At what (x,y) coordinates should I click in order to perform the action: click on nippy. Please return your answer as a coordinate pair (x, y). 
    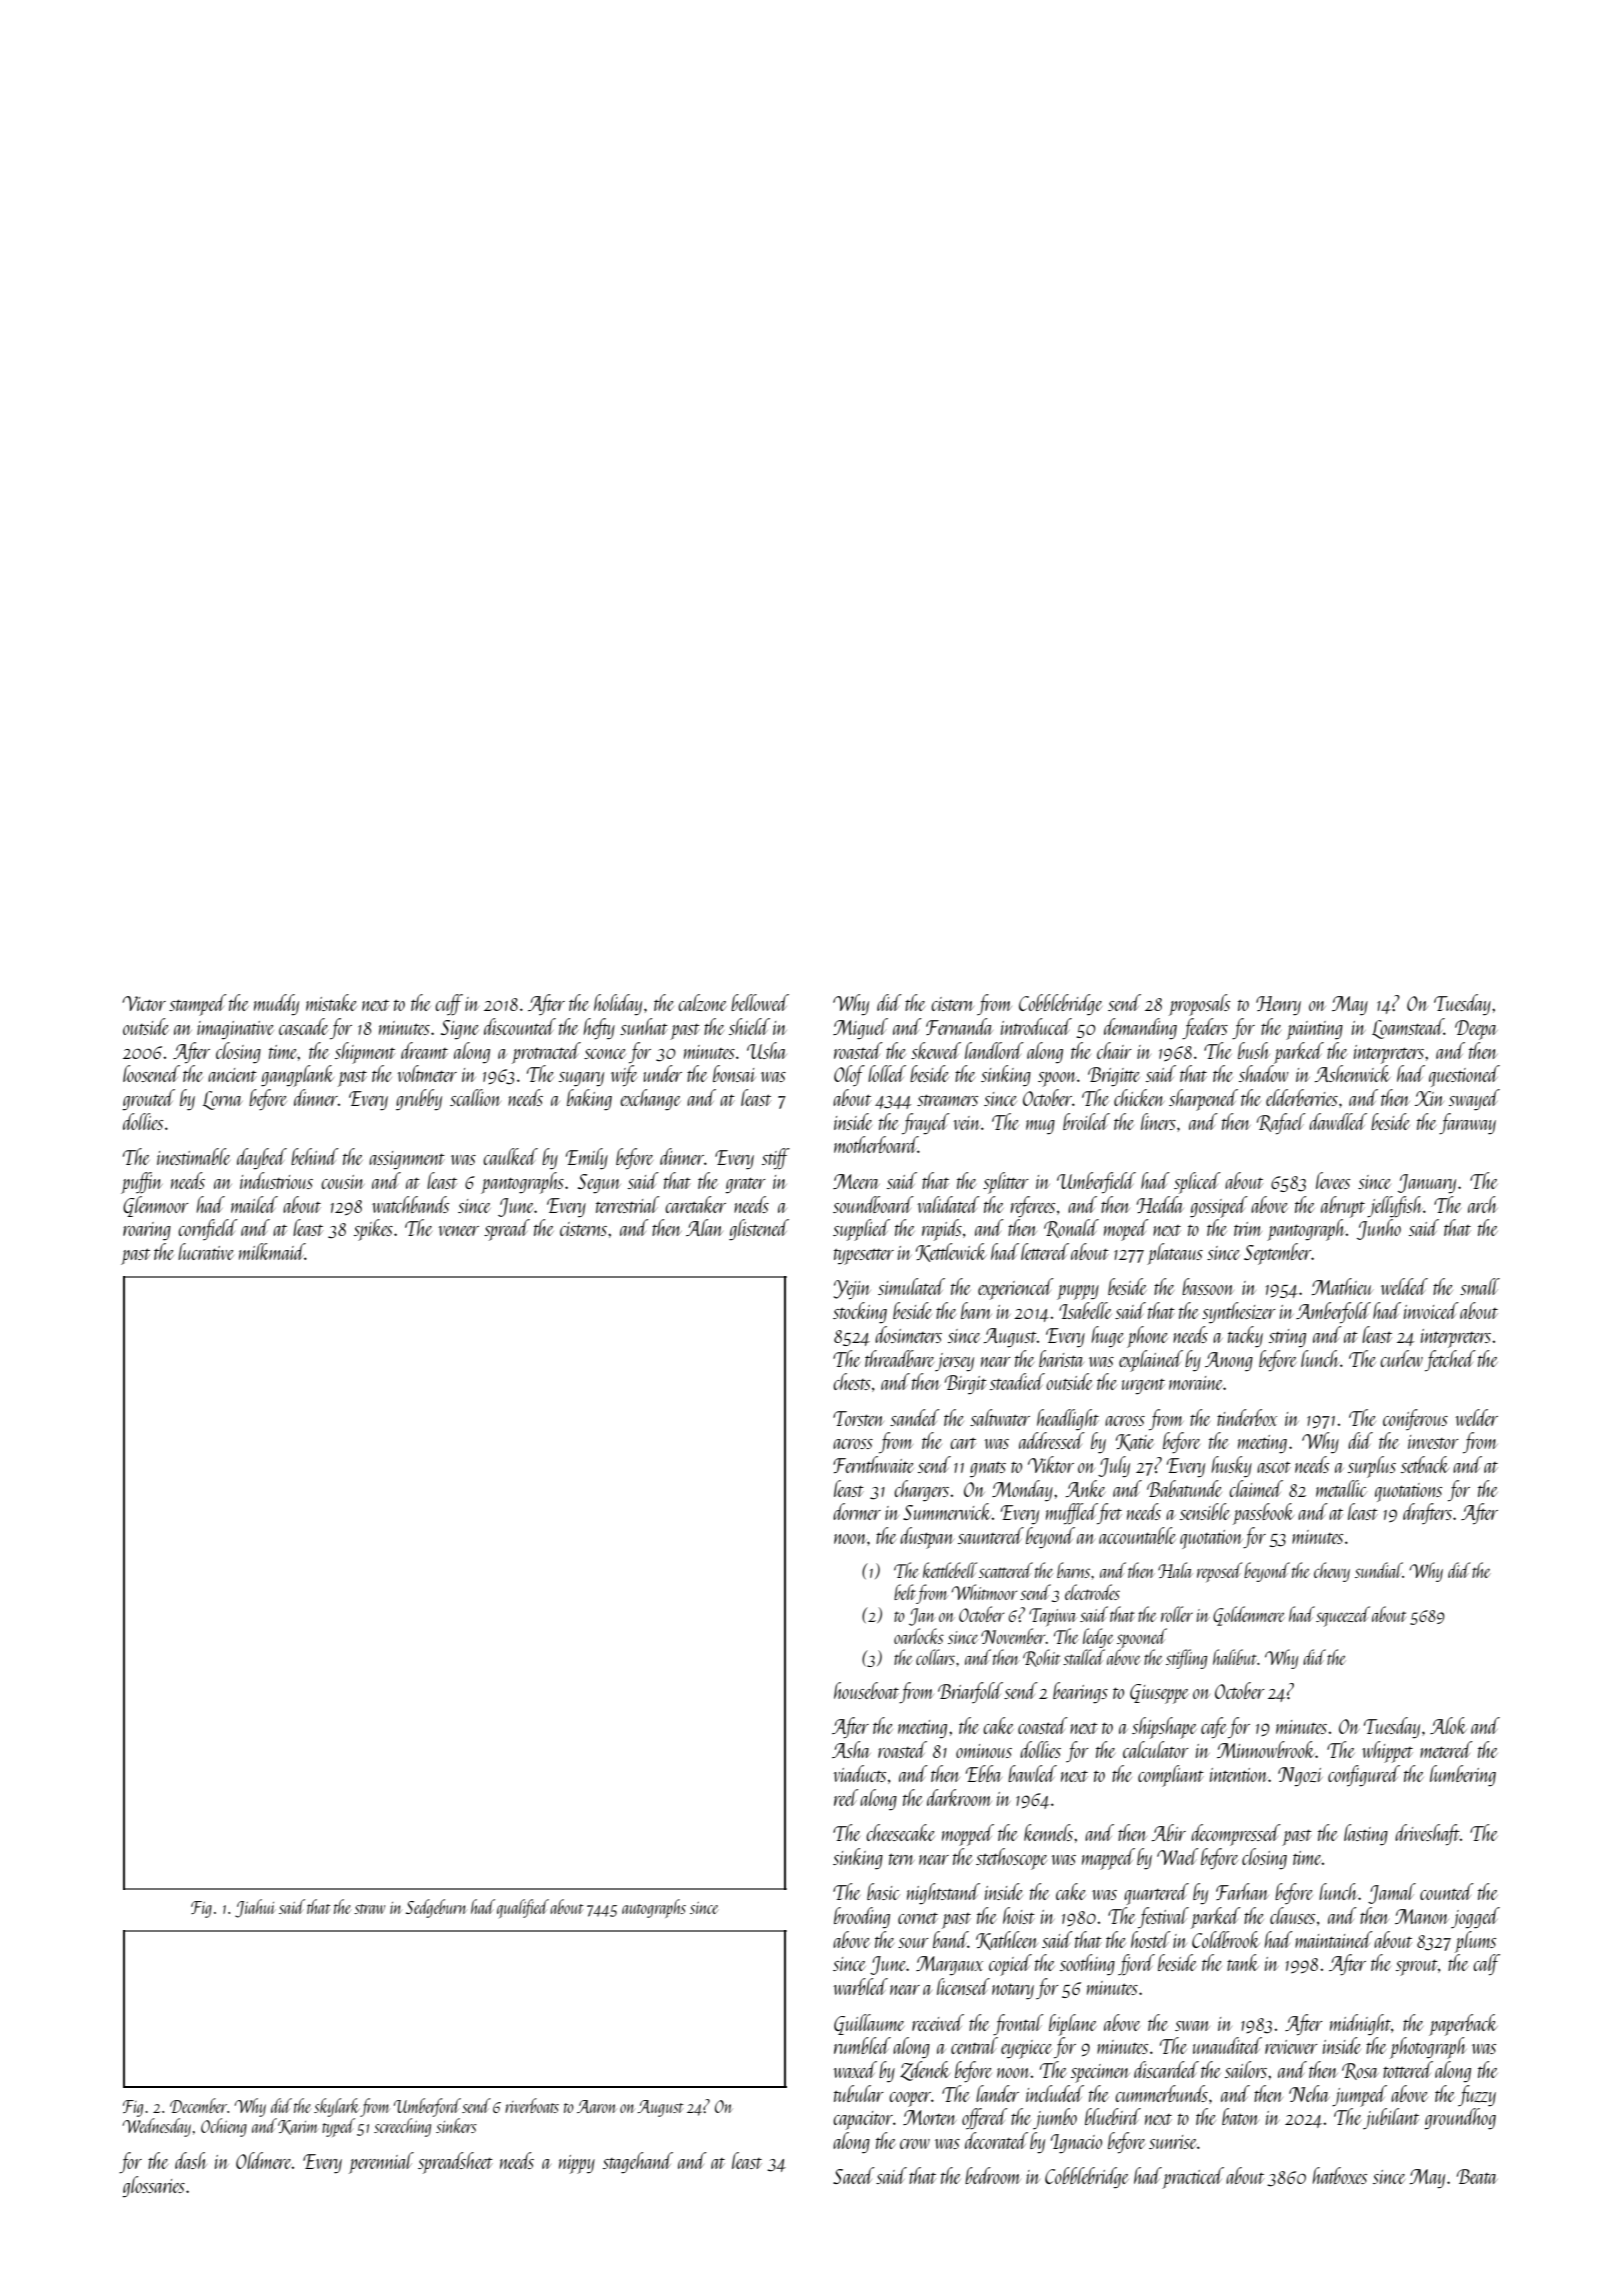
    Looking at the image, I should click on (577, 2164).
